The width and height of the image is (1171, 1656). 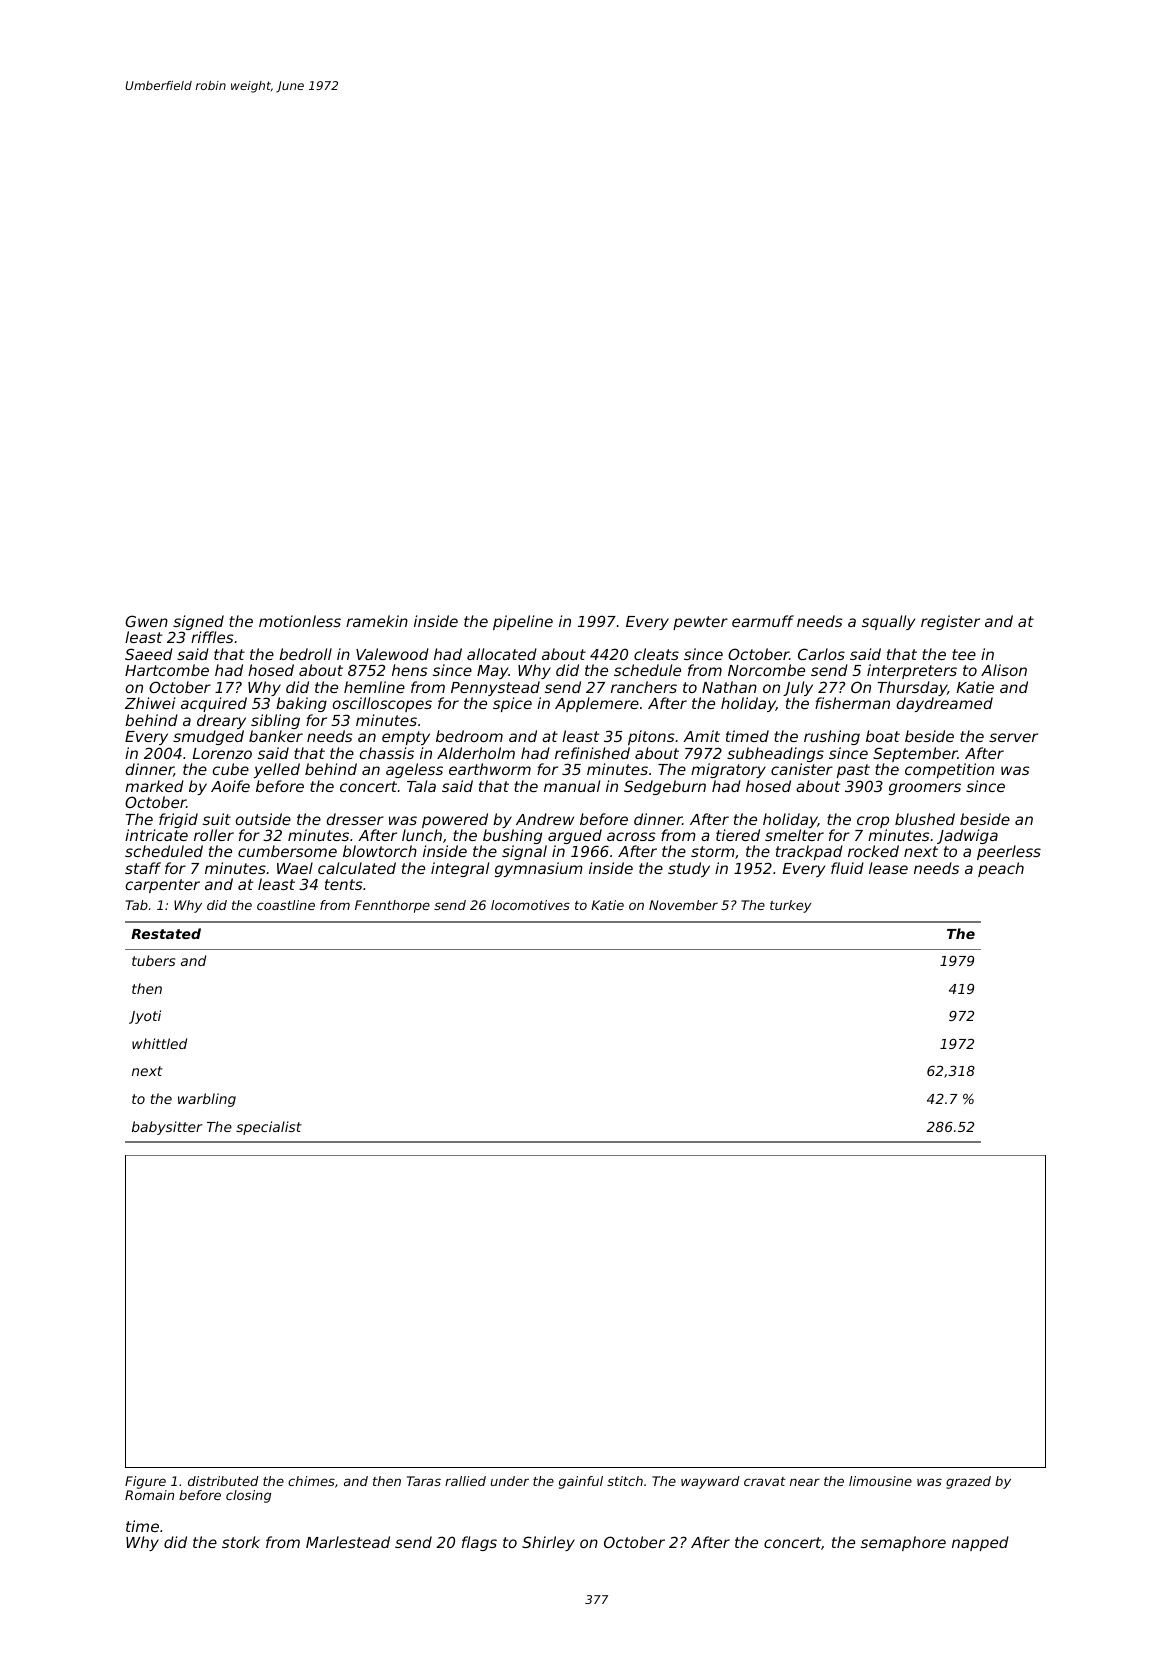 What do you see at coordinates (888, 622) in the image?
I see `squally` at bounding box center [888, 622].
